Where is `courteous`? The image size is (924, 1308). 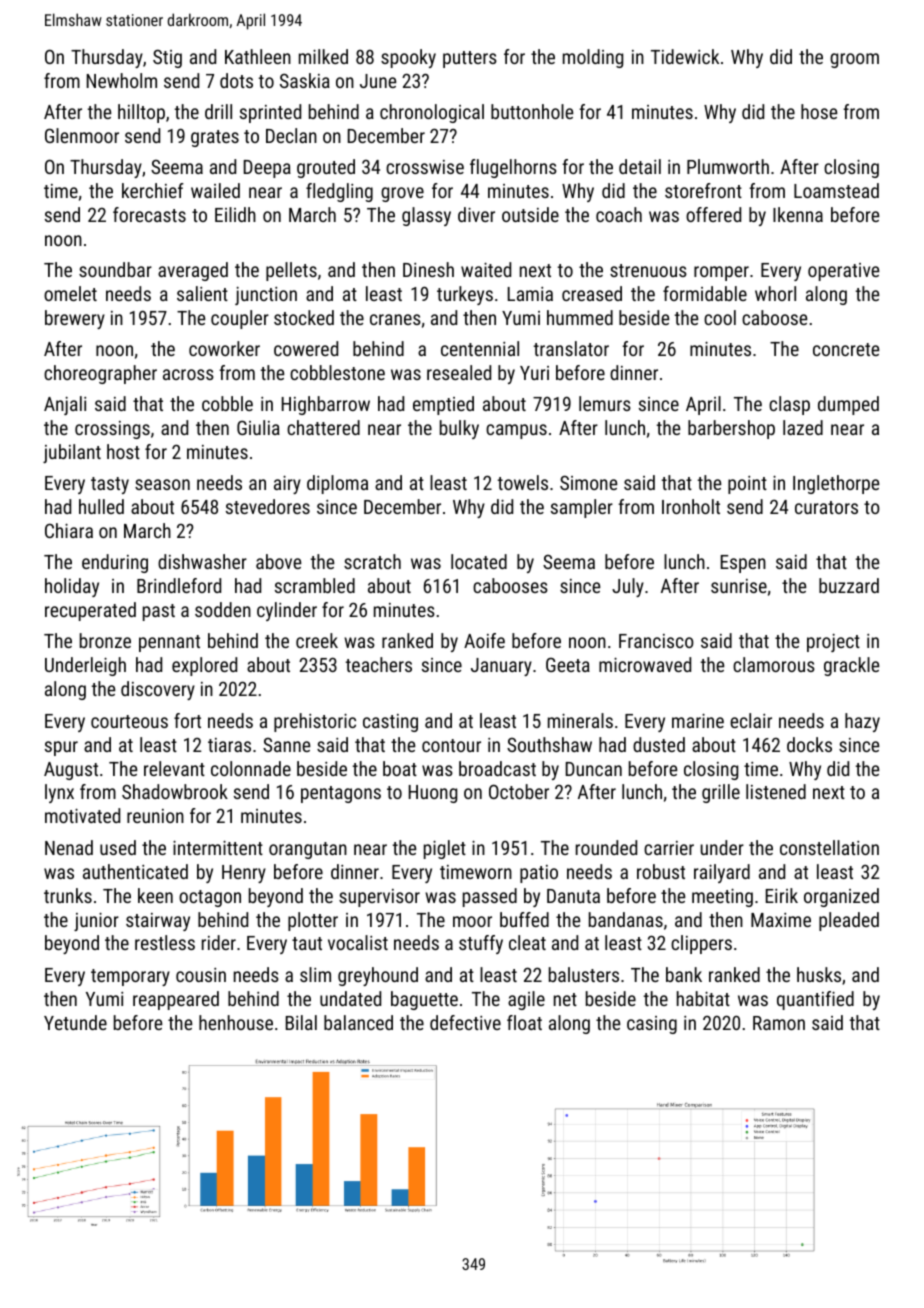 courteous is located at coordinates (129, 721).
